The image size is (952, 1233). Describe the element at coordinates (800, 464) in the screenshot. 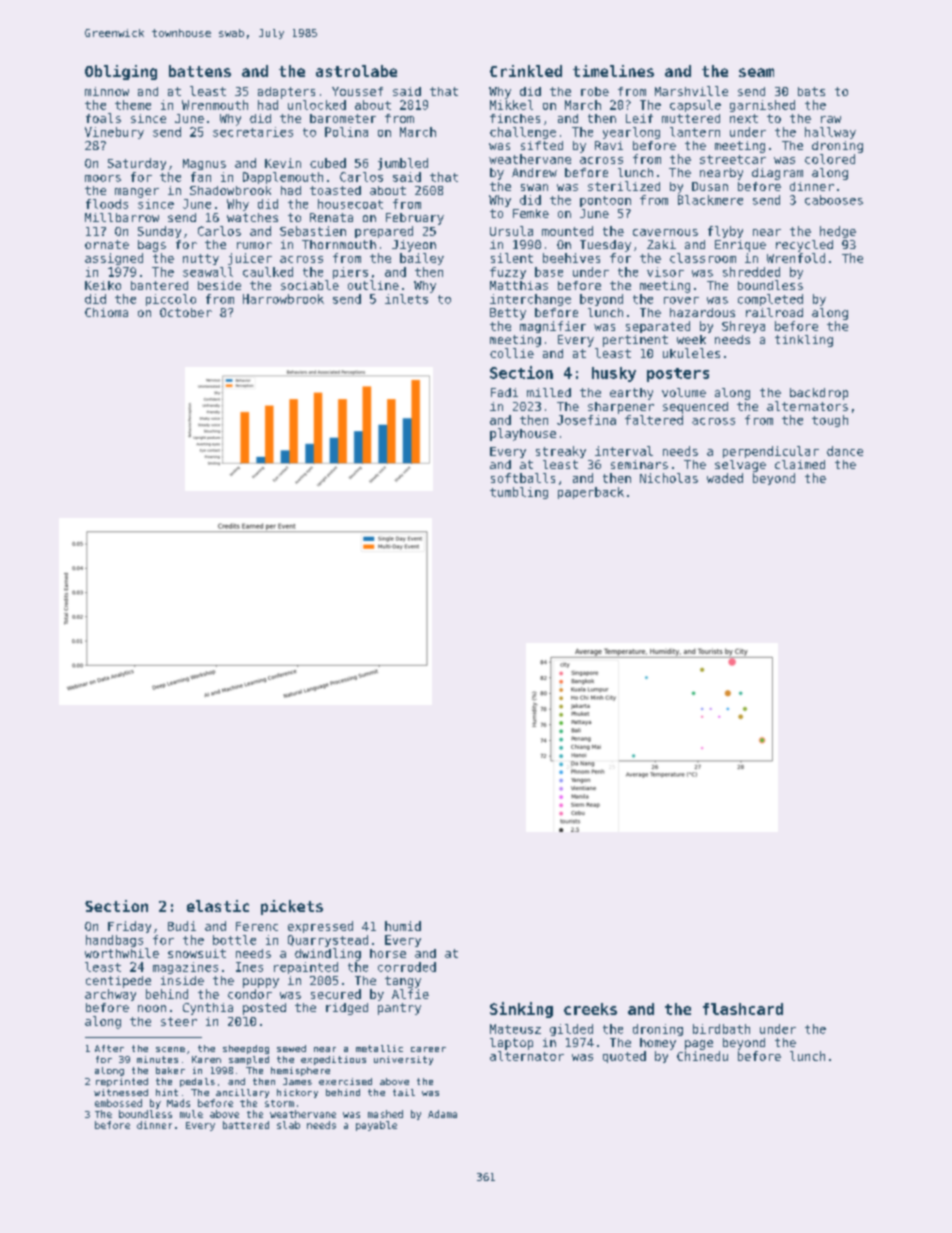

I see `claimed` at that location.
